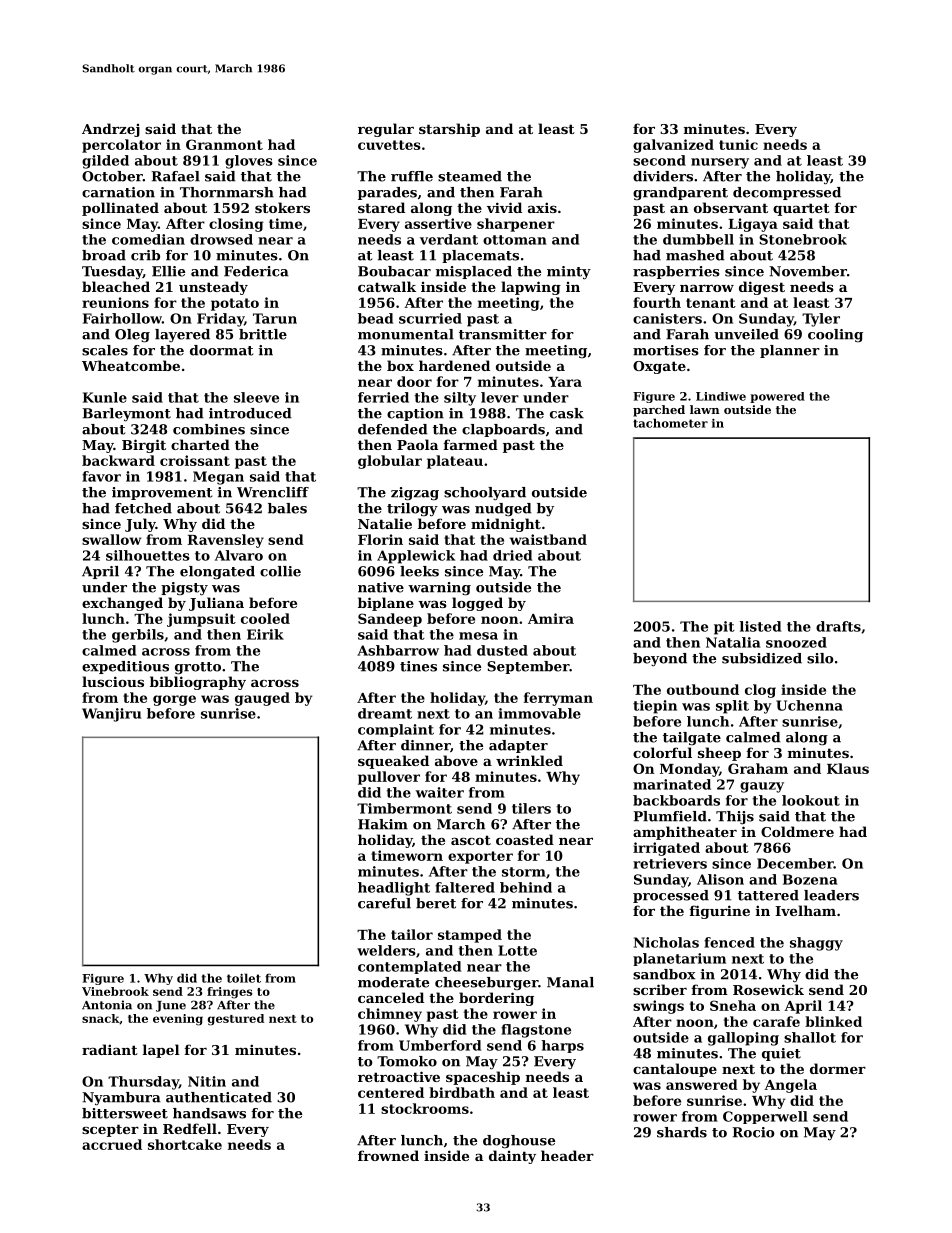 The width and height of the screenshot is (952, 1233). I want to click on Ashbarrow, so click(398, 650).
